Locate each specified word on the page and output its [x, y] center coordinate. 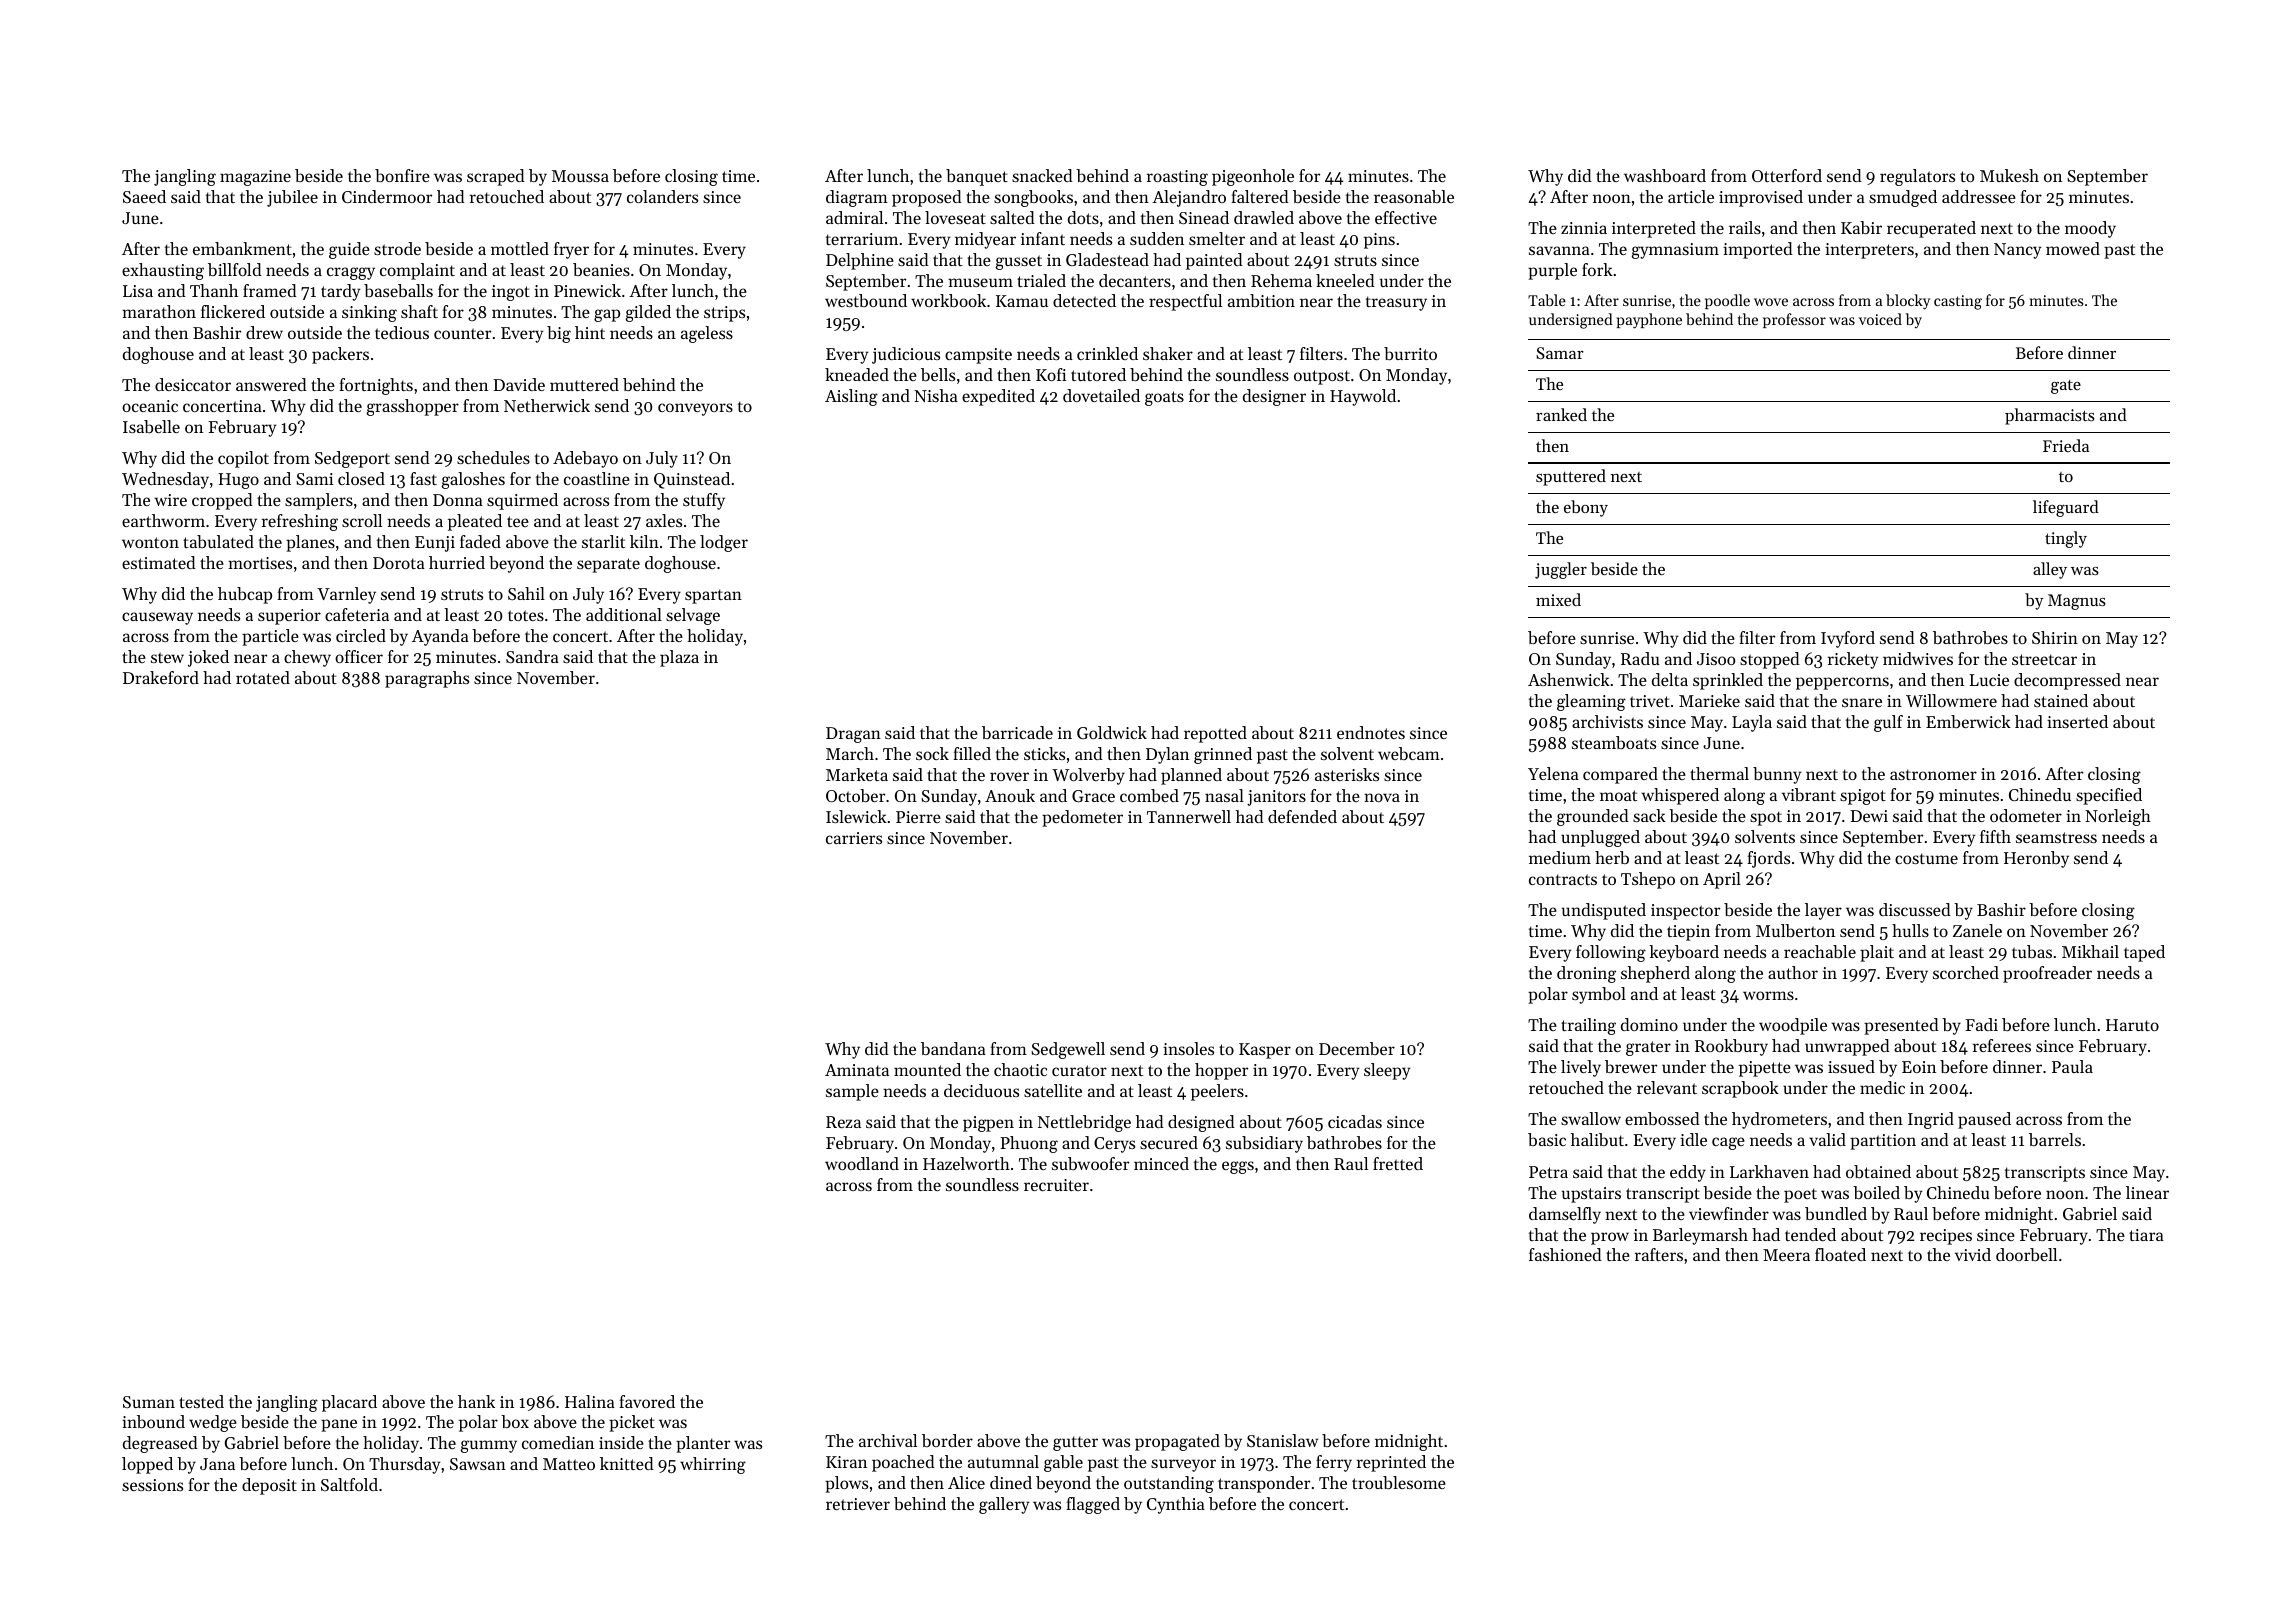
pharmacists [2050, 416]
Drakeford [161, 677]
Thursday [405, 1465]
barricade [1017, 732]
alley [2050, 570]
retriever [858, 1504]
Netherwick [547, 405]
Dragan [853, 735]
